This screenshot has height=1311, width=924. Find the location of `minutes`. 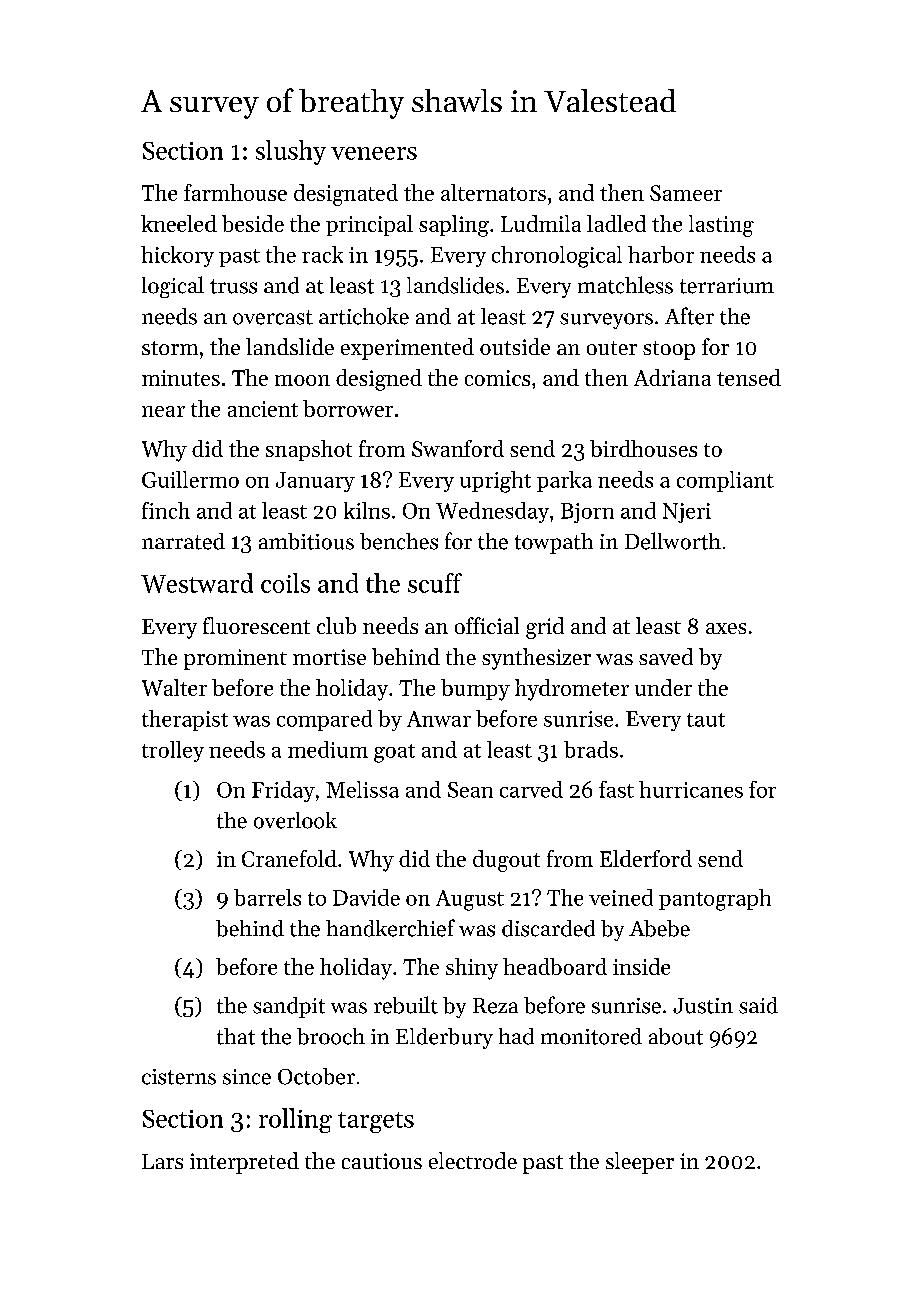

minutes is located at coordinates (181, 378).
